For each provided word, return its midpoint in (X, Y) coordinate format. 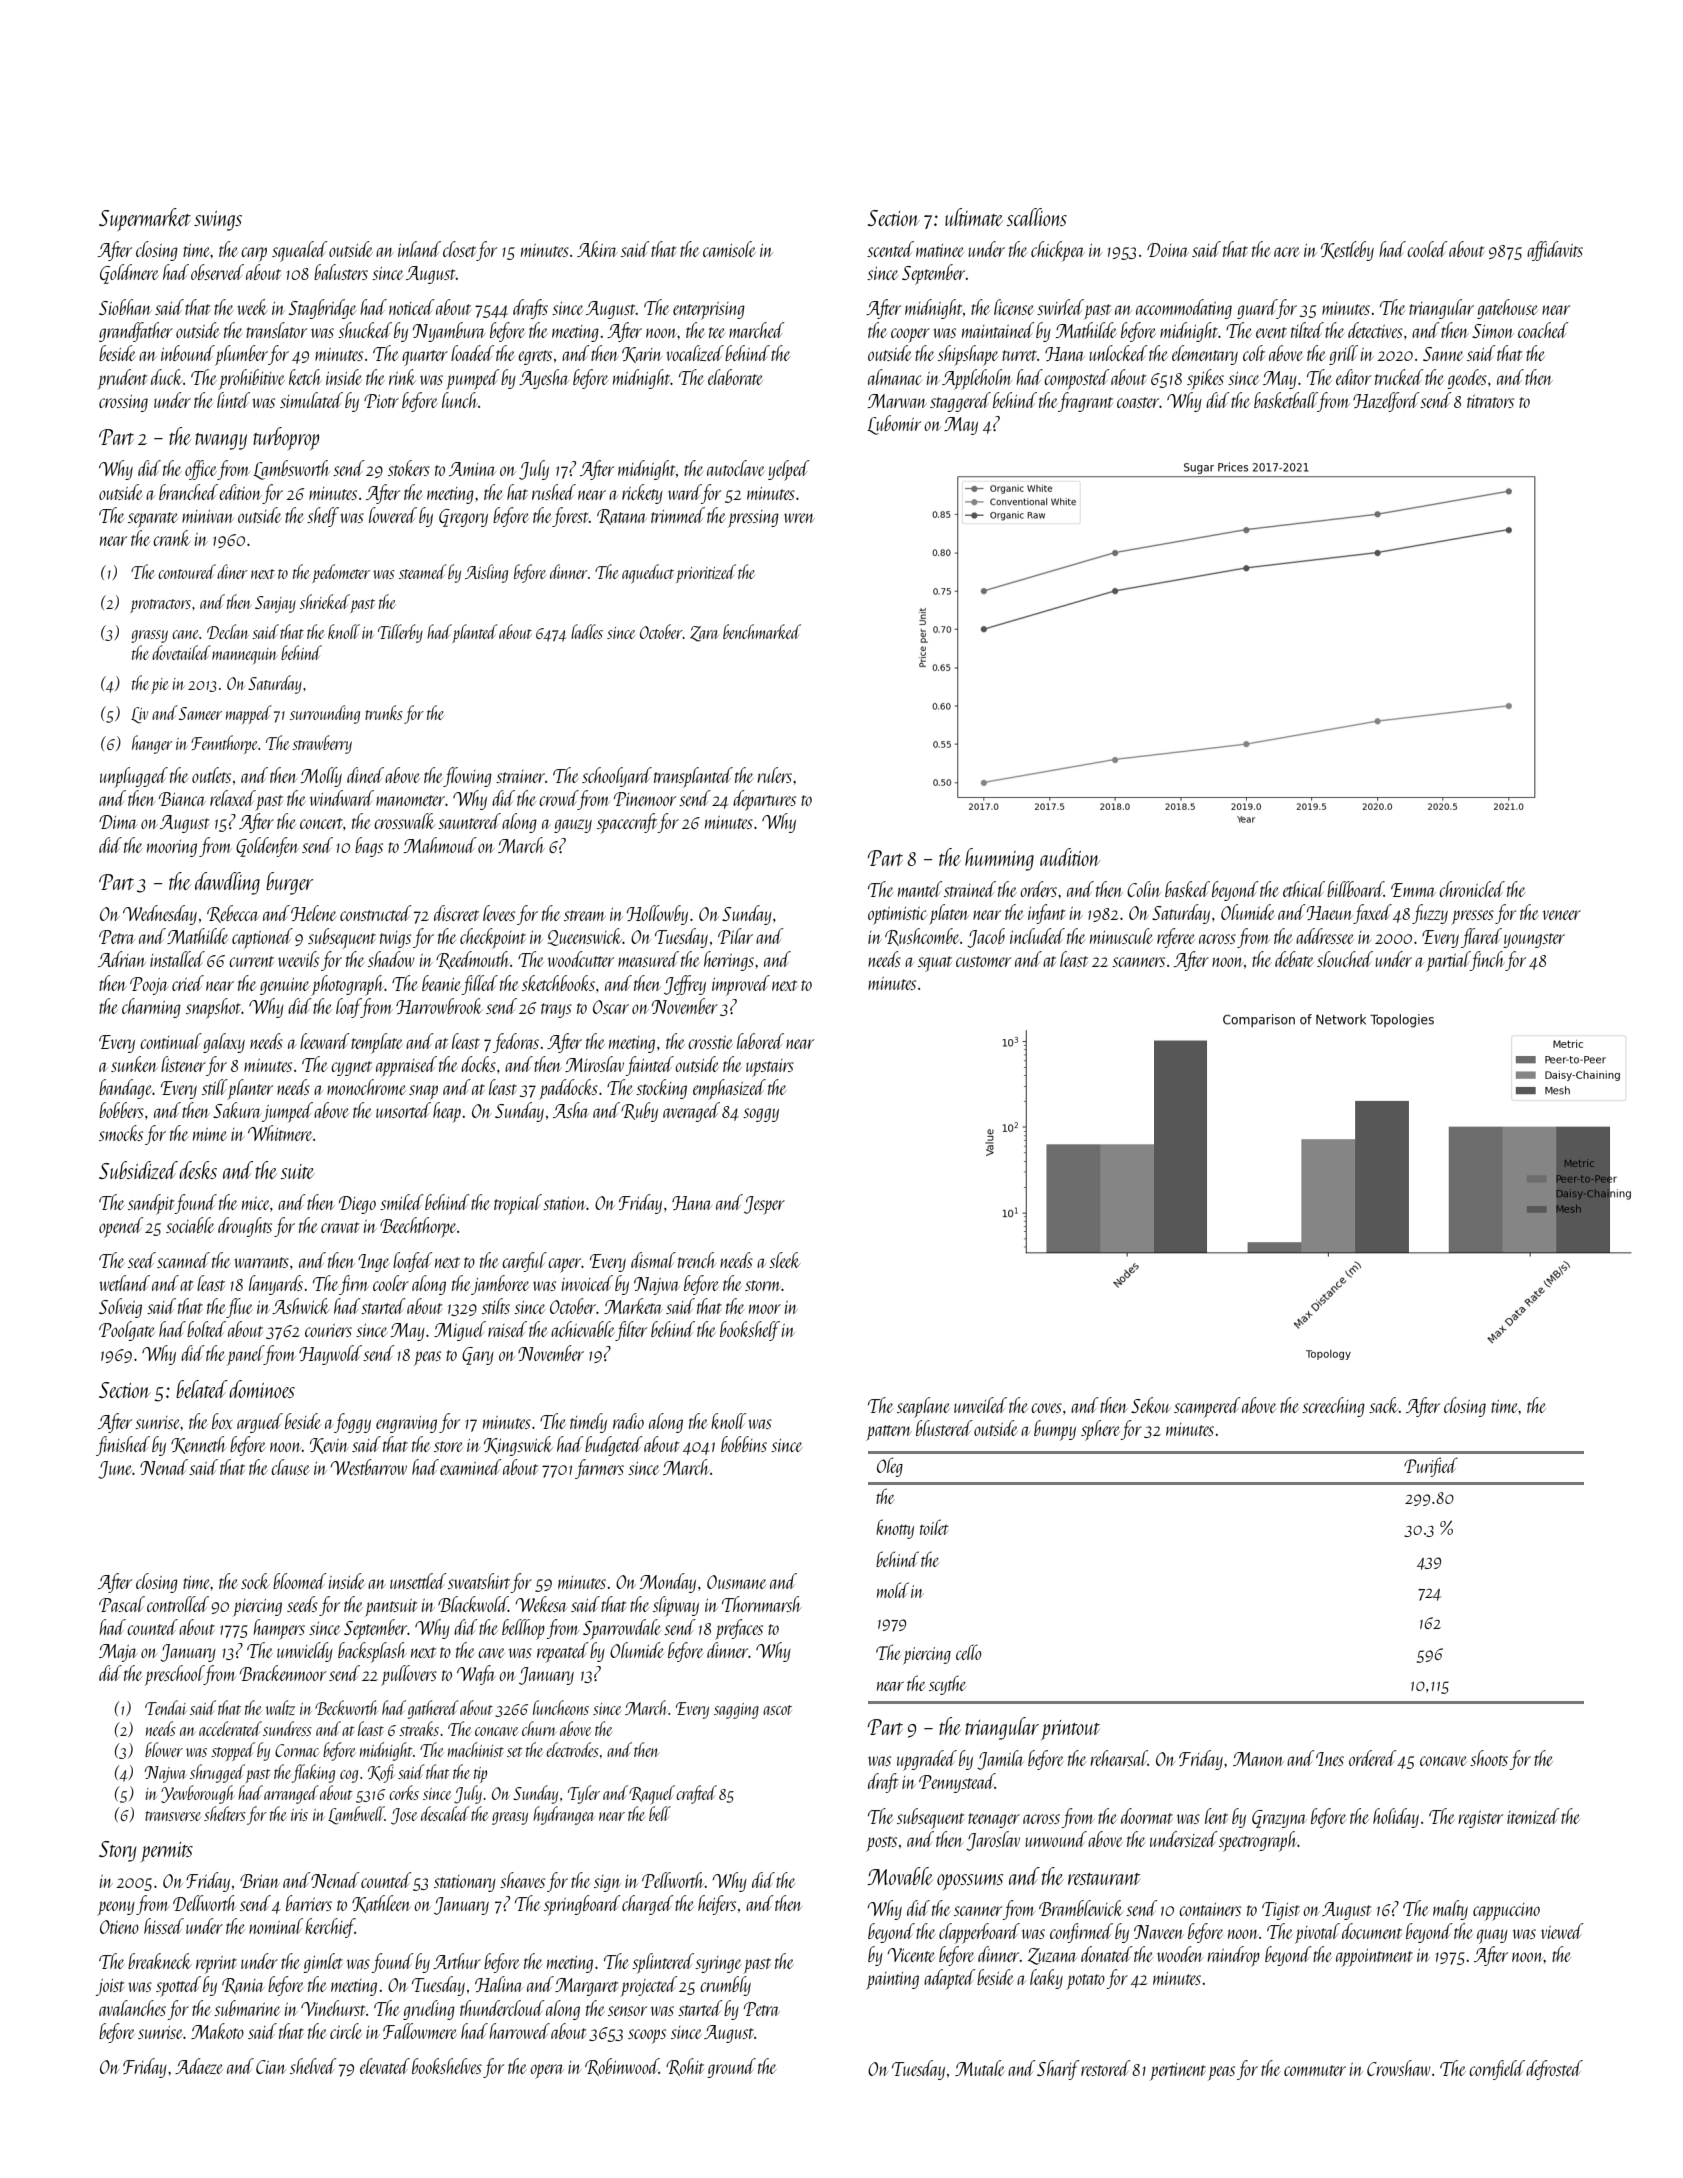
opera (547, 2071)
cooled (1427, 249)
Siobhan (125, 307)
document (1372, 1931)
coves (1046, 1408)
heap (447, 1112)
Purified (1431, 1467)
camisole (729, 249)
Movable (900, 1876)
